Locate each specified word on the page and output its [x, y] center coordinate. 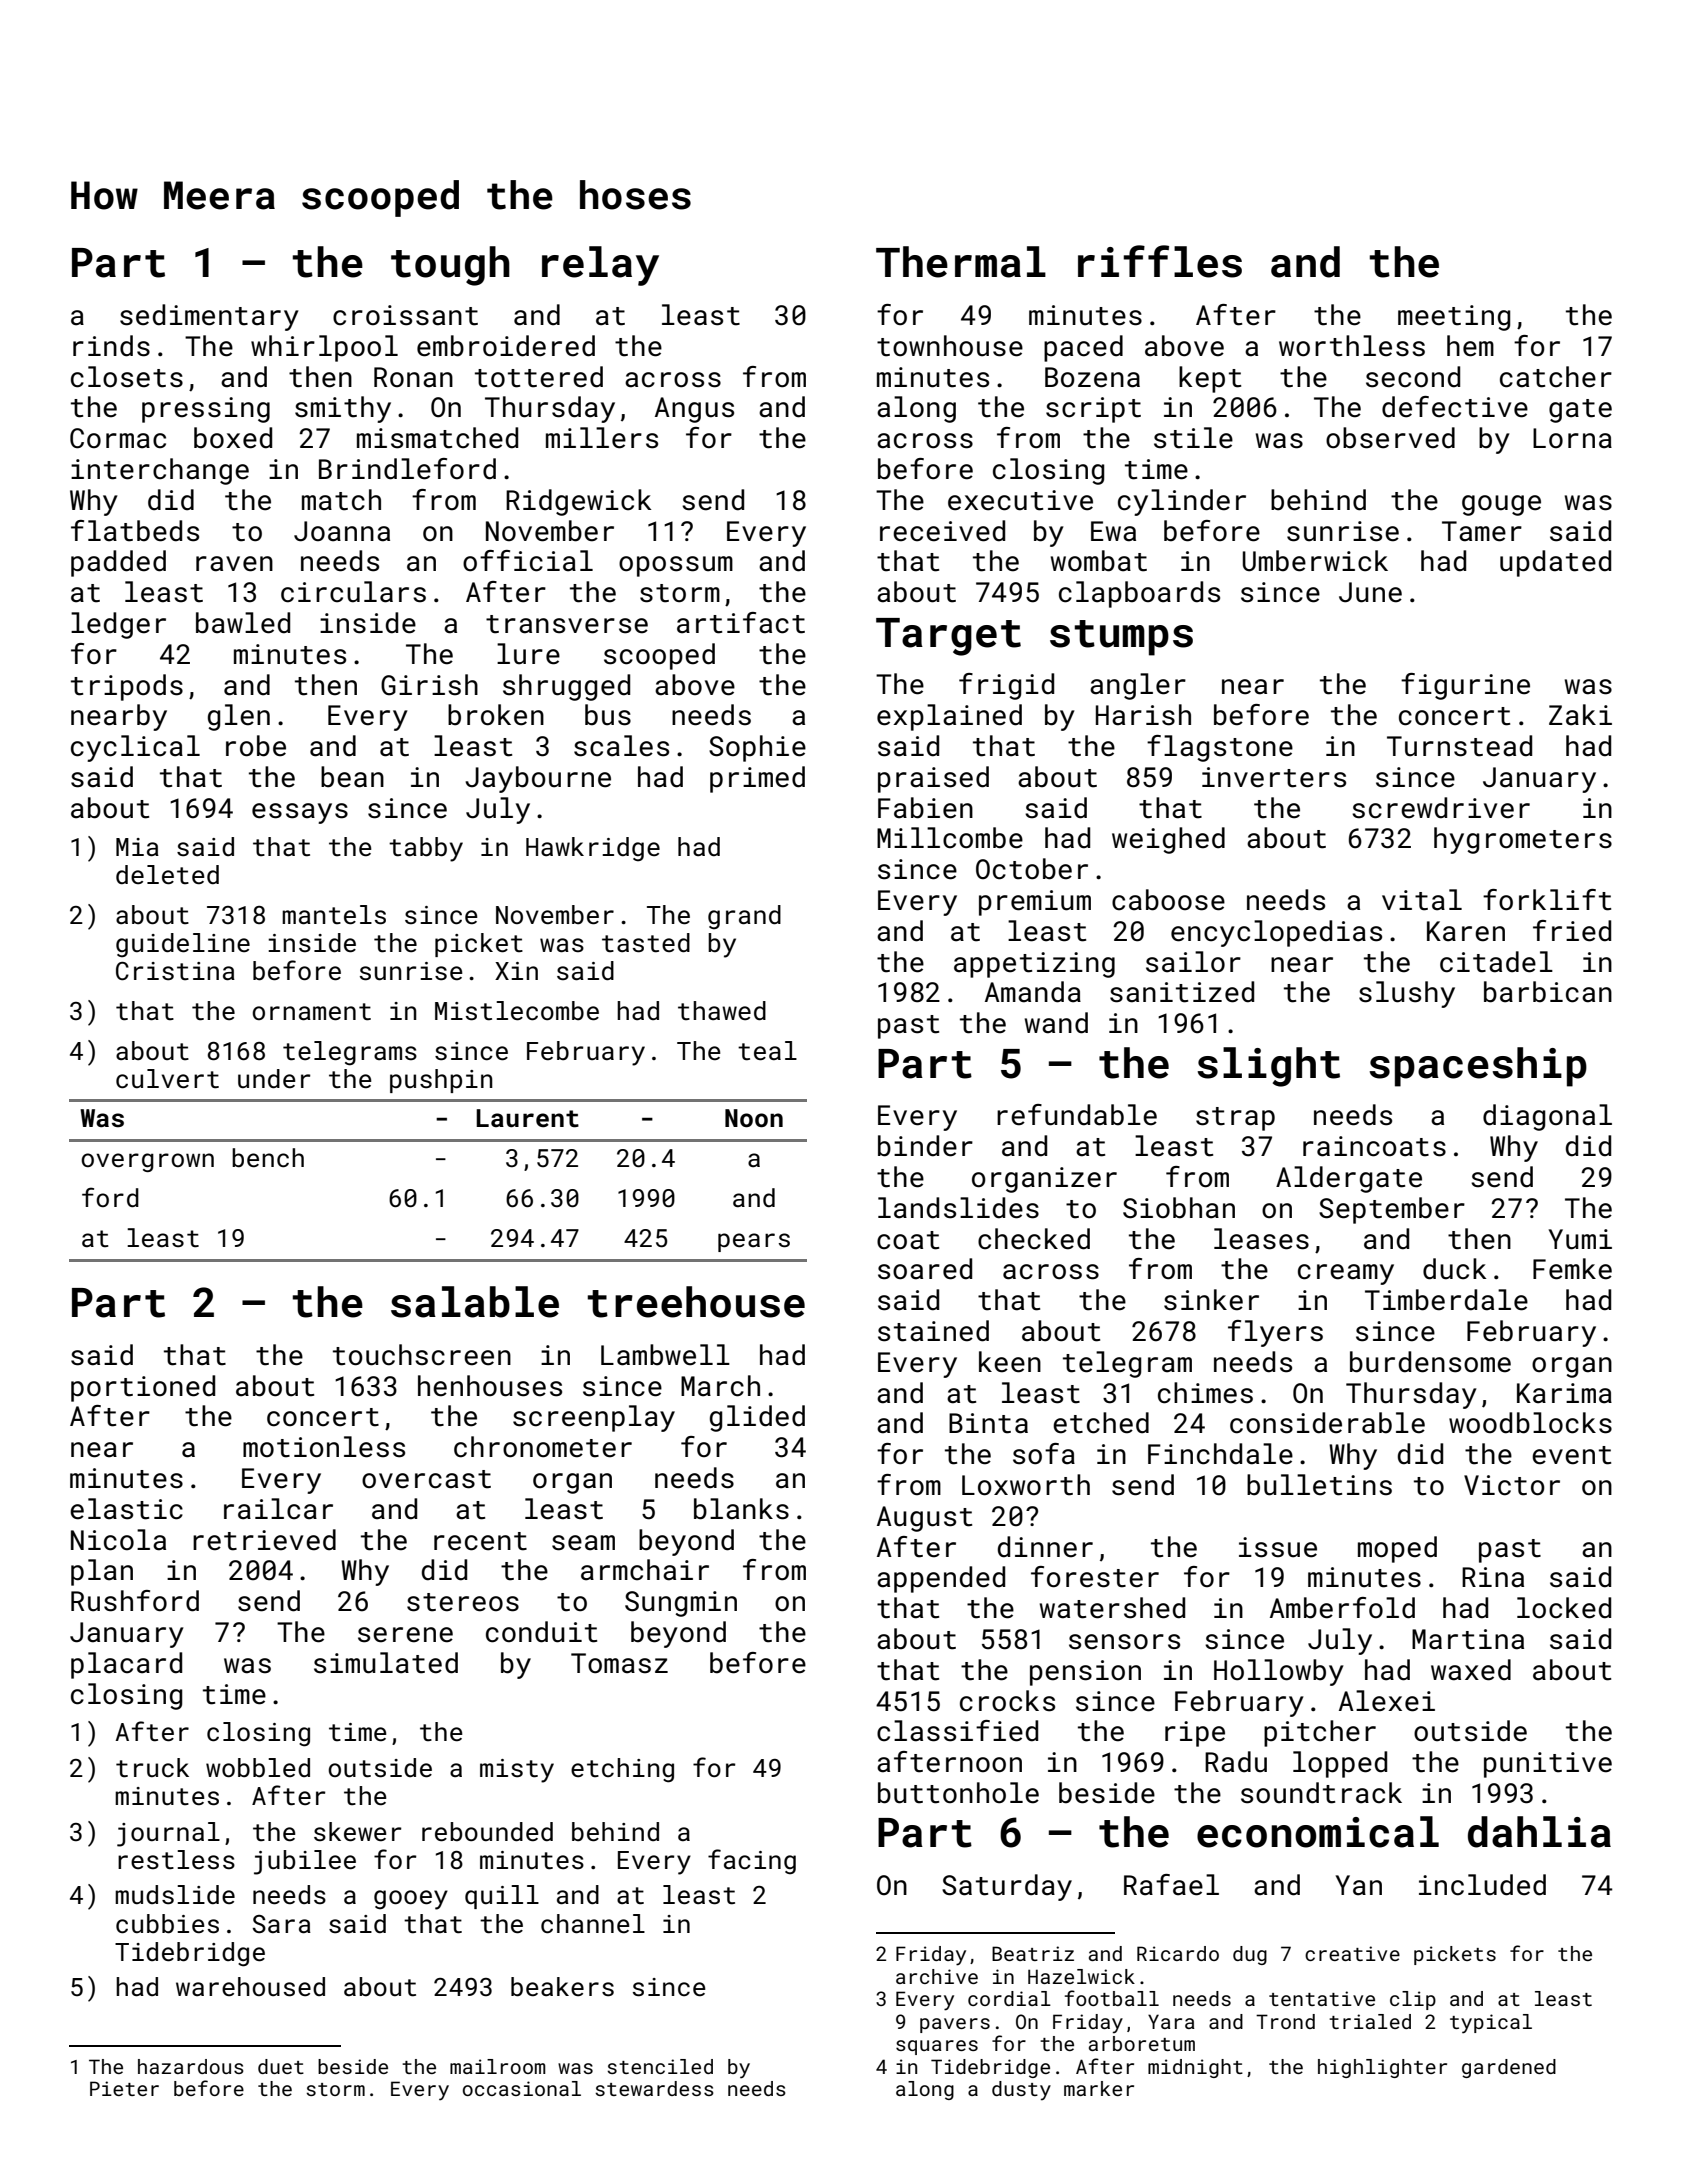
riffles [1160, 261]
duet [281, 2066]
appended [941, 1579]
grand [744, 917]
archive [937, 1976]
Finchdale [1220, 1454]
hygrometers [1523, 840]
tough [450, 266]
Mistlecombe [517, 1011]
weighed [1168, 840]
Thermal [961, 262]
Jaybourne [538, 779]
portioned [143, 1388]
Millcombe [950, 838]
